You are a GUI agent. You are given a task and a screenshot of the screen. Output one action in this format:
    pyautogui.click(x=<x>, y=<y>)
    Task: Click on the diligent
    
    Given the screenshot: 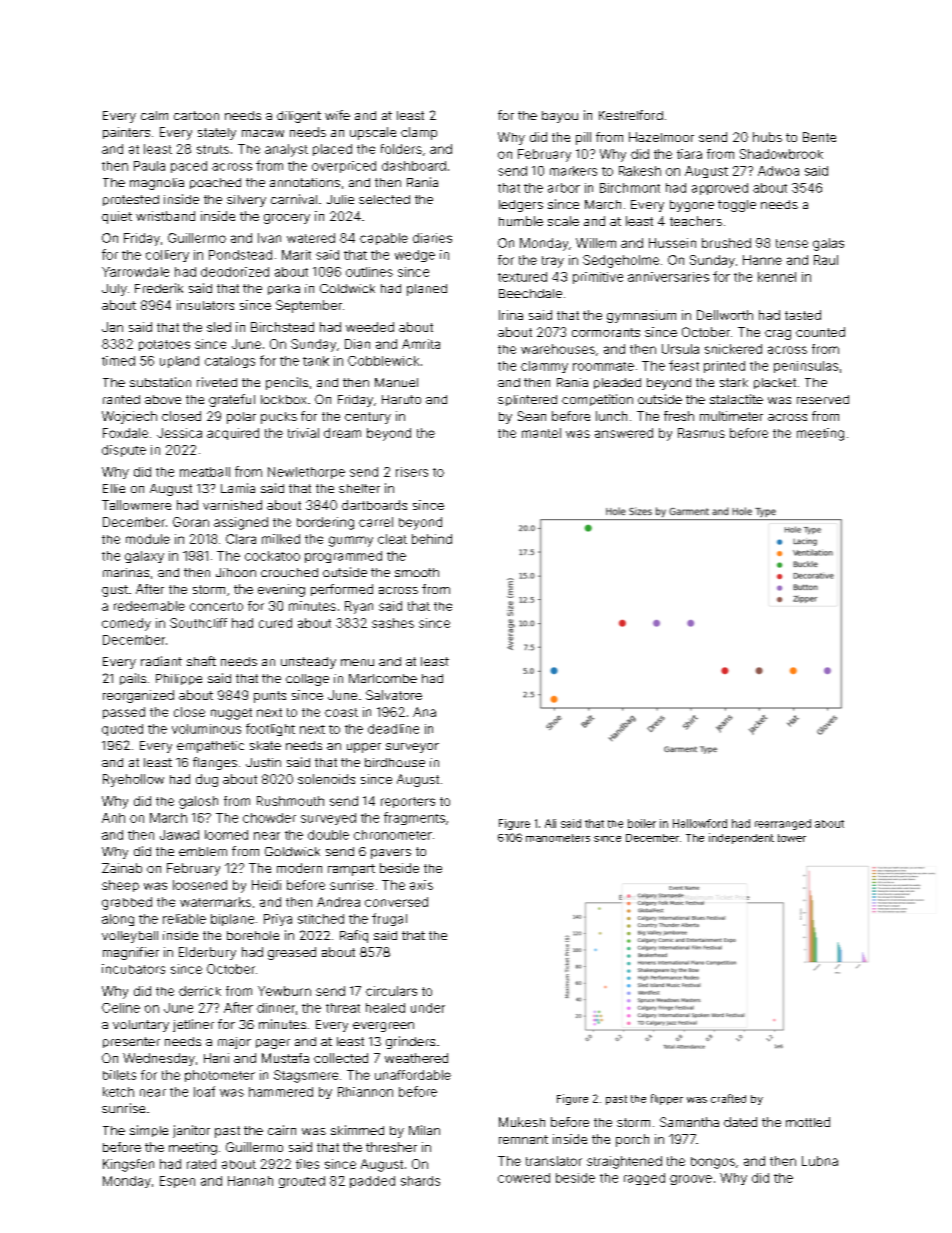 What is the action you would take?
    pyautogui.click(x=299, y=117)
